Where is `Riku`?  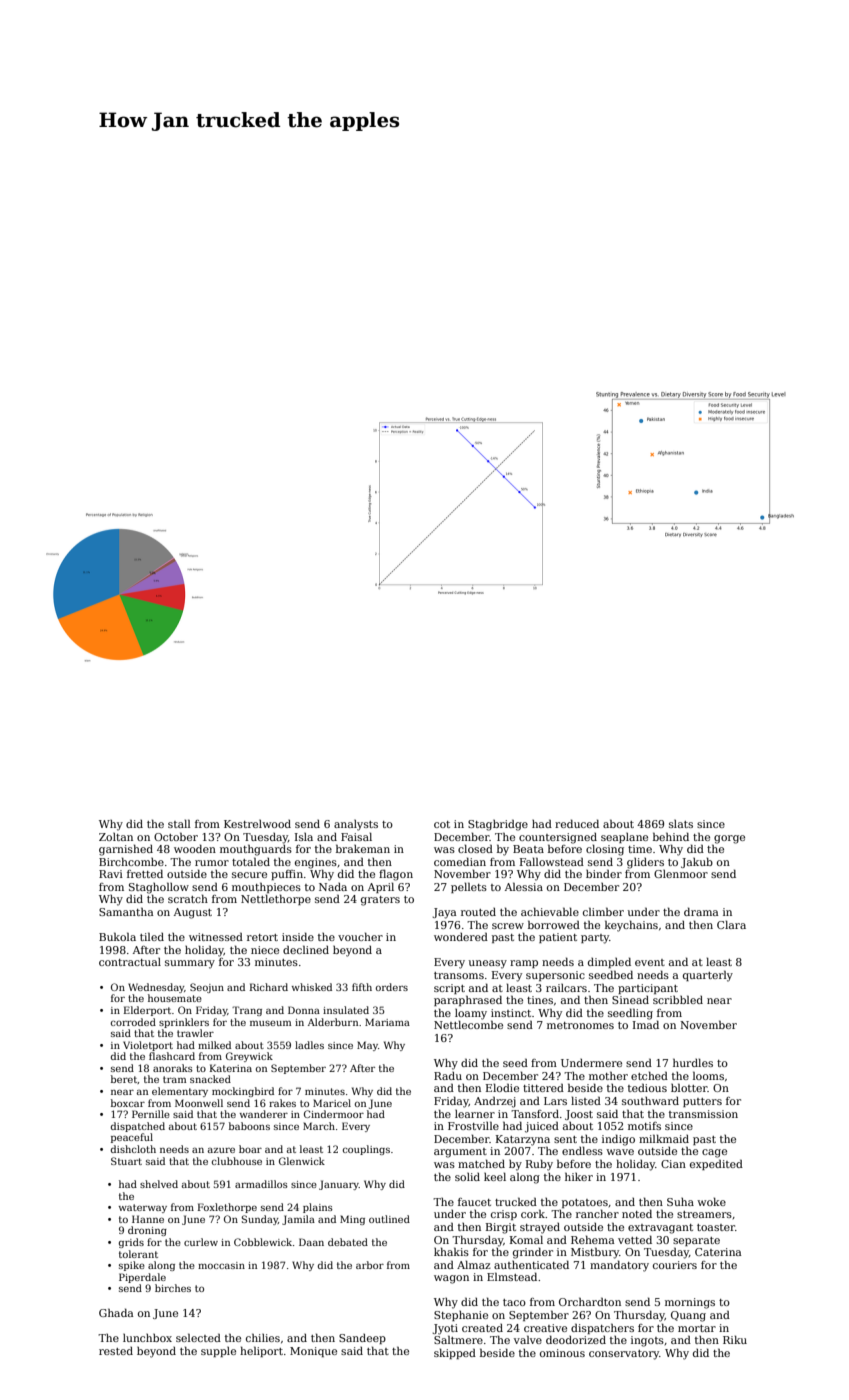
Riku is located at coordinates (735, 1339).
